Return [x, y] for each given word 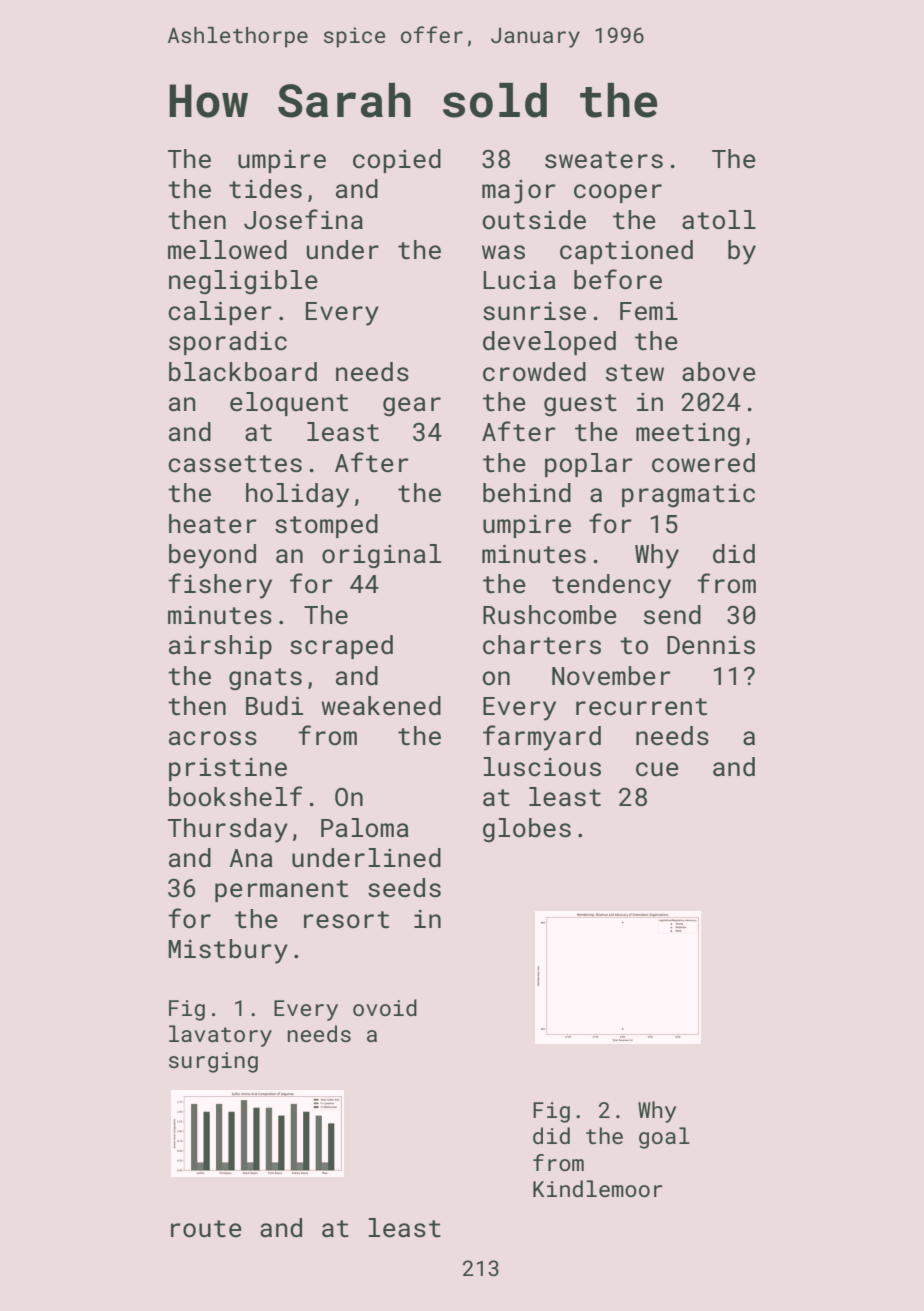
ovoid [385, 1007]
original [381, 556]
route [206, 1229]
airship [220, 647]
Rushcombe [550, 615]
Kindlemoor [597, 1188]
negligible [243, 282]
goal [664, 1138]
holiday [297, 495]
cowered [703, 463]
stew [635, 373]
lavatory [220, 1036]
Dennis [711, 645]
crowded [534, 372]
